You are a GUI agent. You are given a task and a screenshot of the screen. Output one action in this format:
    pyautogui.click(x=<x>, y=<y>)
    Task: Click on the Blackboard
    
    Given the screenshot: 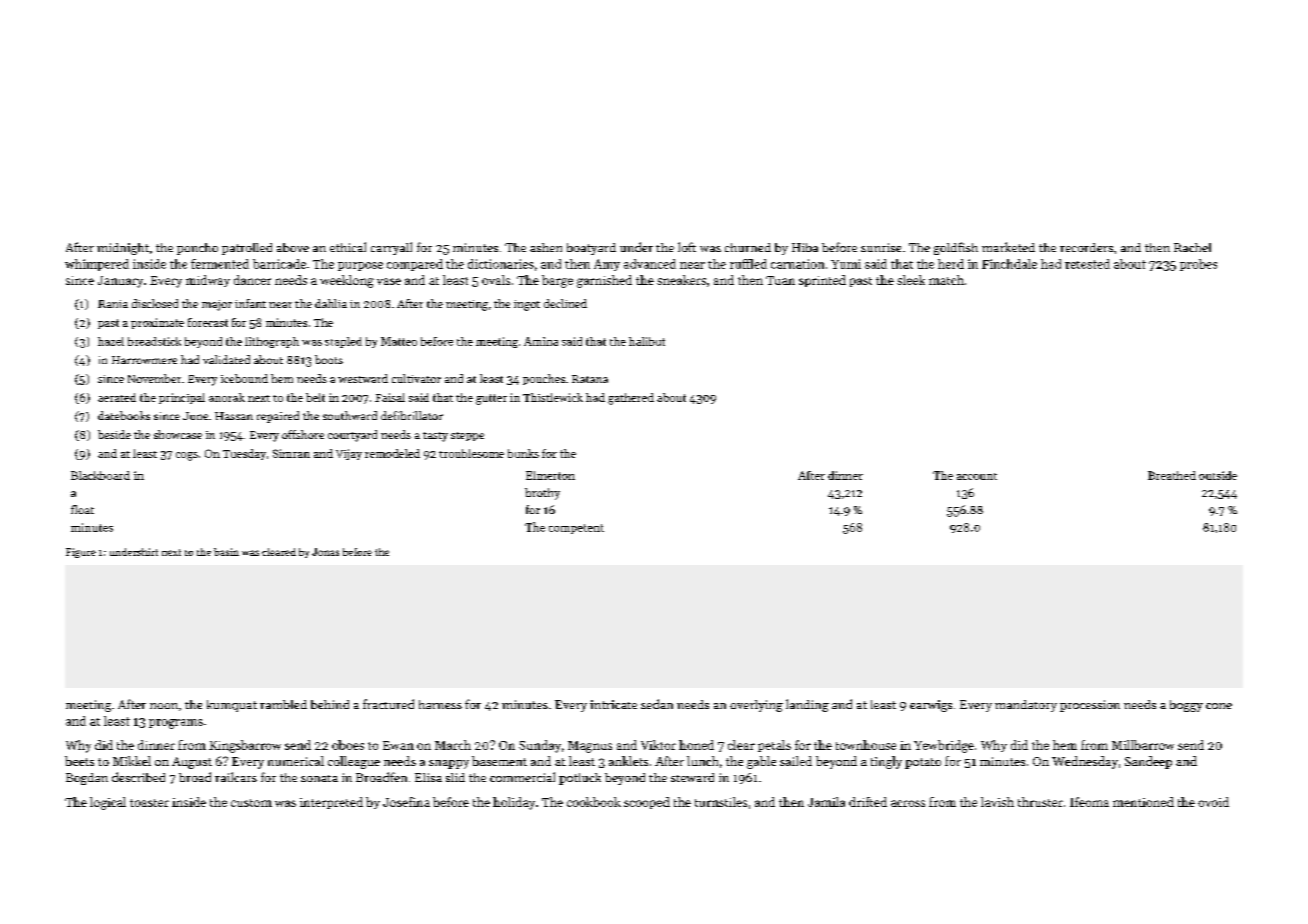 What is the action you would take?
    pyautogui.click(x=100, y=475)
